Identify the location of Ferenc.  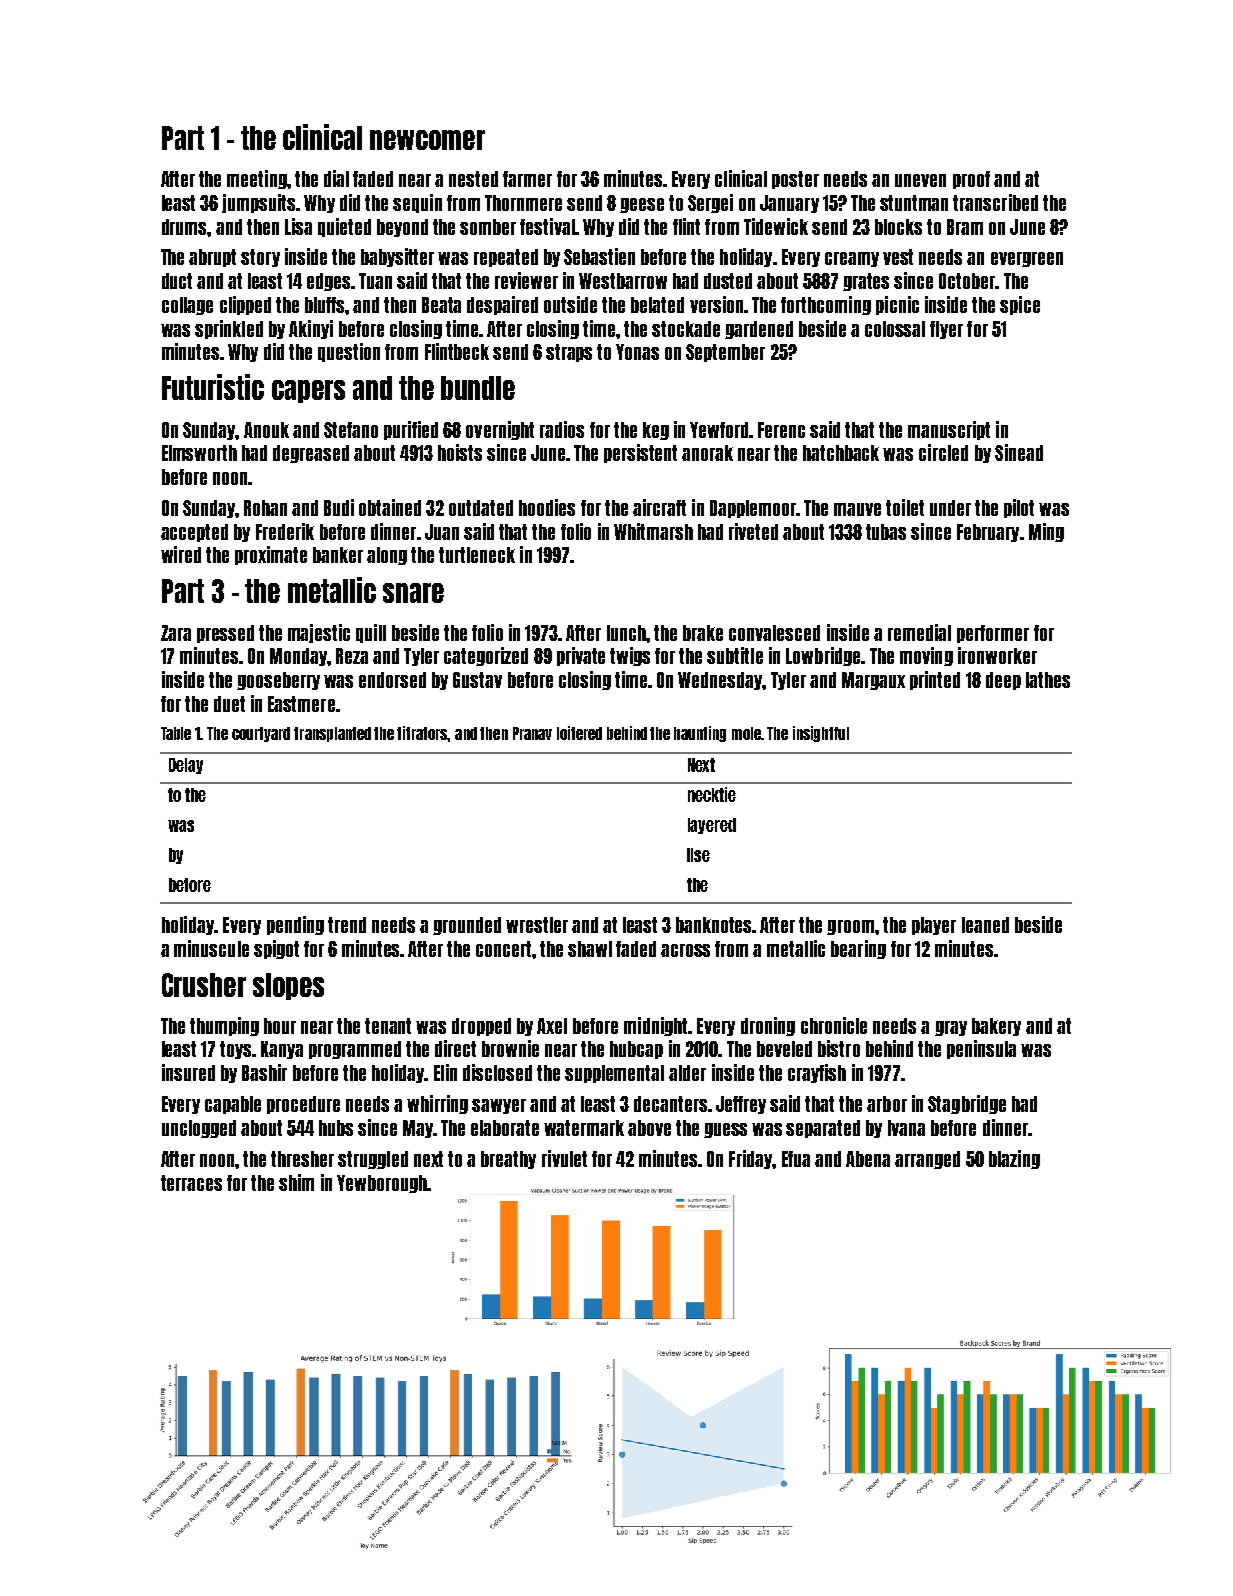
(781, 430).
